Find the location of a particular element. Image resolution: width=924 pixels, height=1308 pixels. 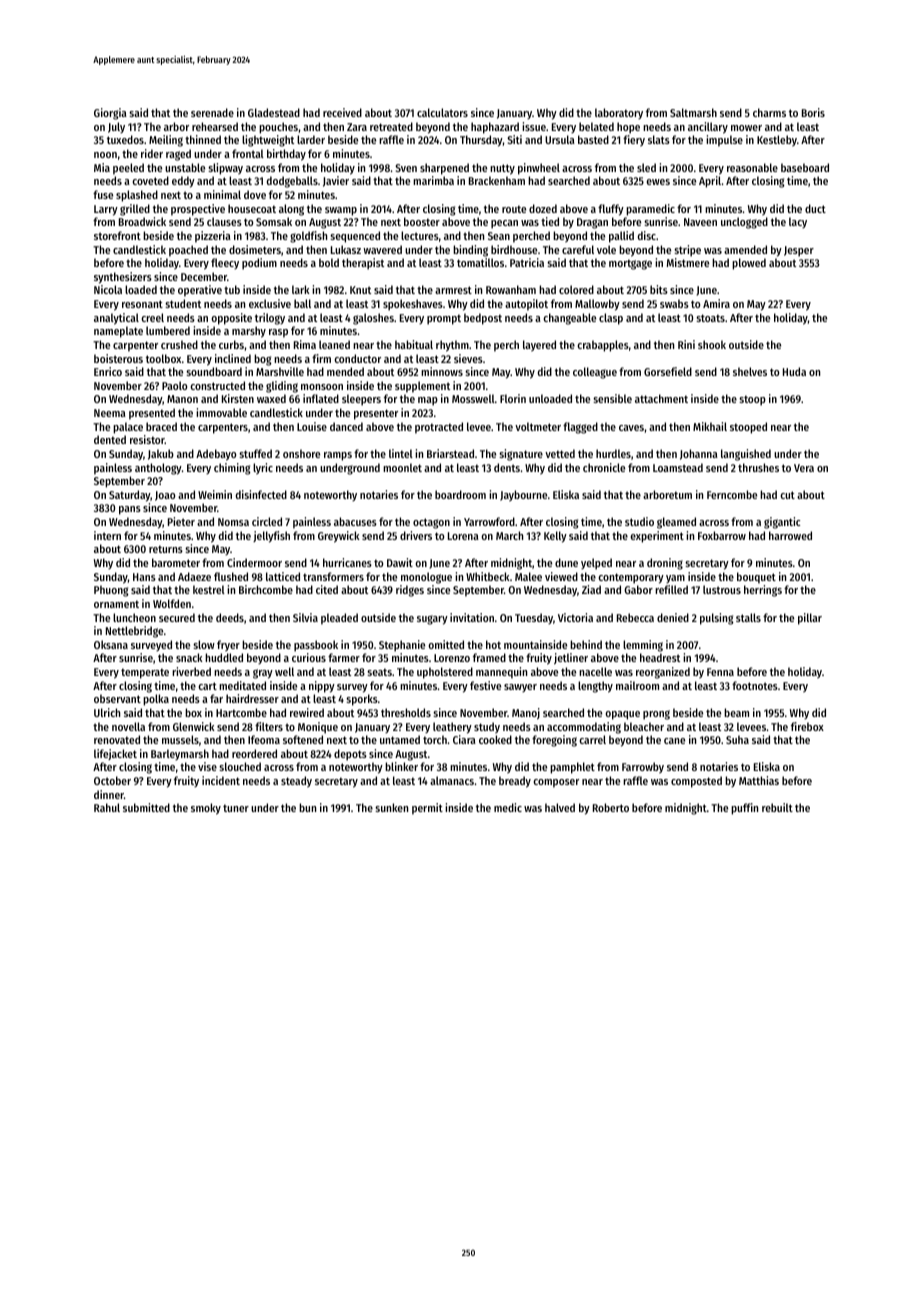

composted is located at coordinates (696, 782).
